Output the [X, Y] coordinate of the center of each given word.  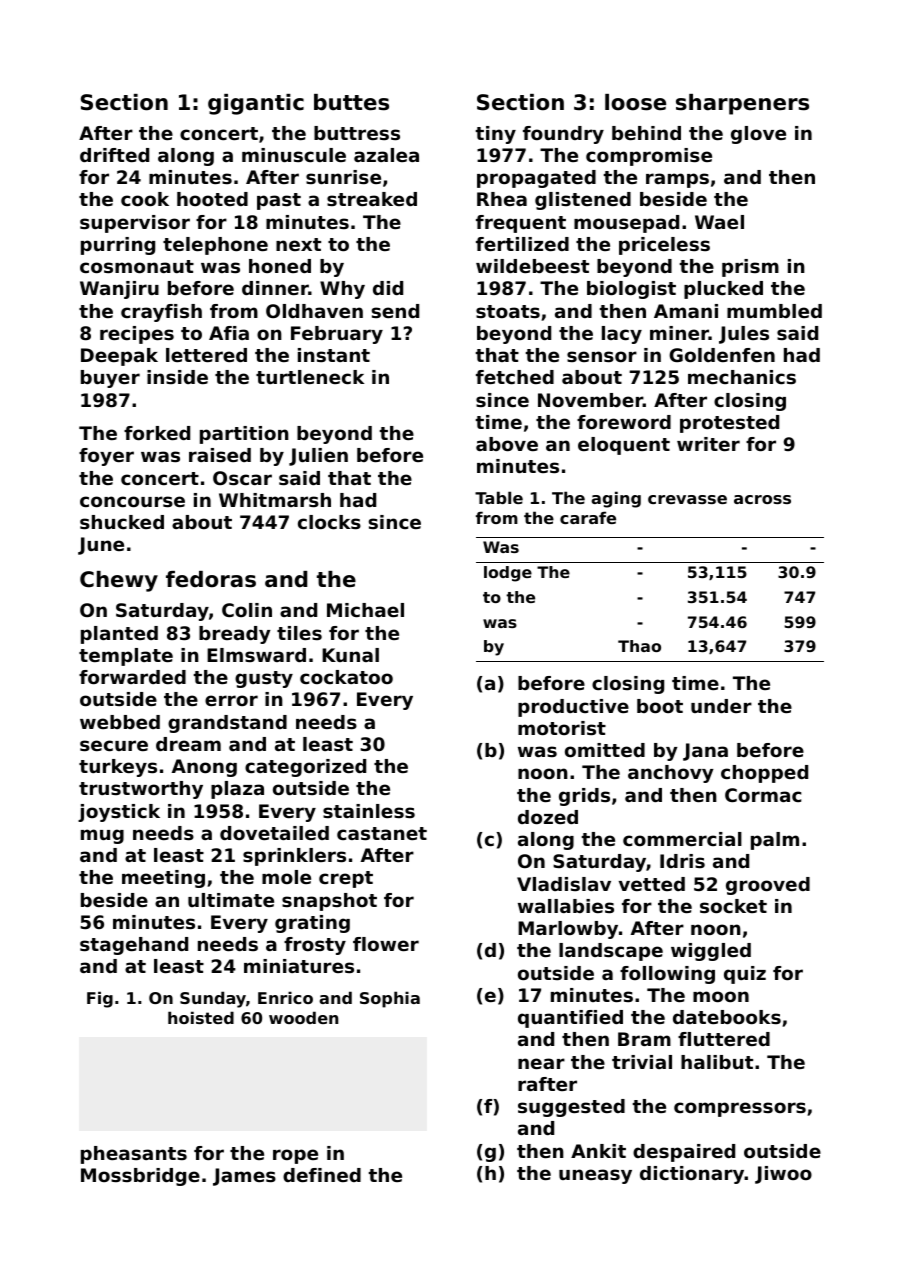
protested [729, 424]
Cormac [763, 795]
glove [758, 135]
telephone [215, 246]
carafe [588, 517]
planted [119, 635]
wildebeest [532, 266]
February [337, 335]
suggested [571, 1108]
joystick [119, 813]
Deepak [119, 357]
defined [322, 1175]
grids [584, 797]
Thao [639, 646]
